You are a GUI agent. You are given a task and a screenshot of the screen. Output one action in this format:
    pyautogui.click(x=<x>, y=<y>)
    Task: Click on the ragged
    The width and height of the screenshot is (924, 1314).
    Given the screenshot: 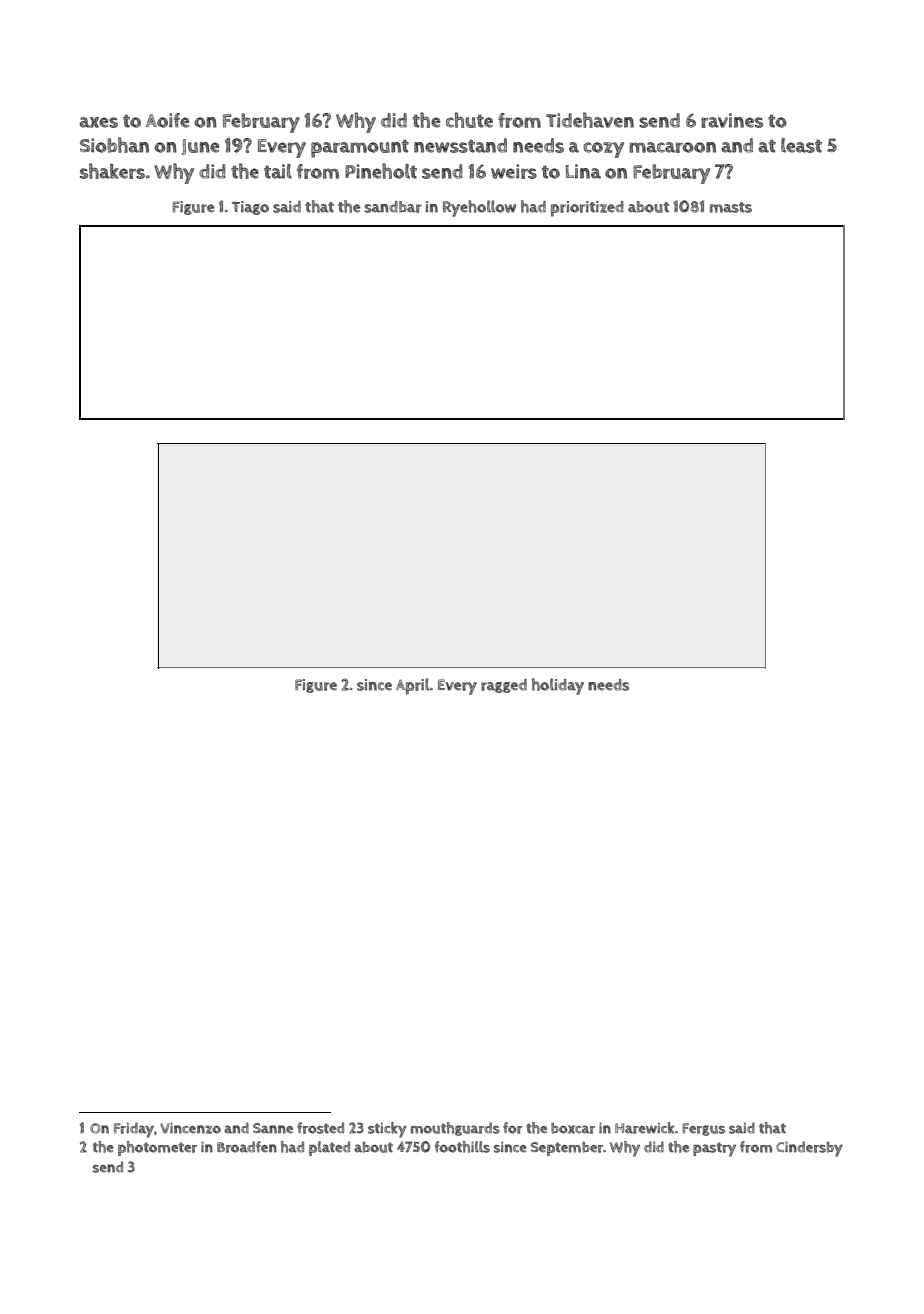 What is the action you would take?
    pyautogui.click(x=504, y=686)
